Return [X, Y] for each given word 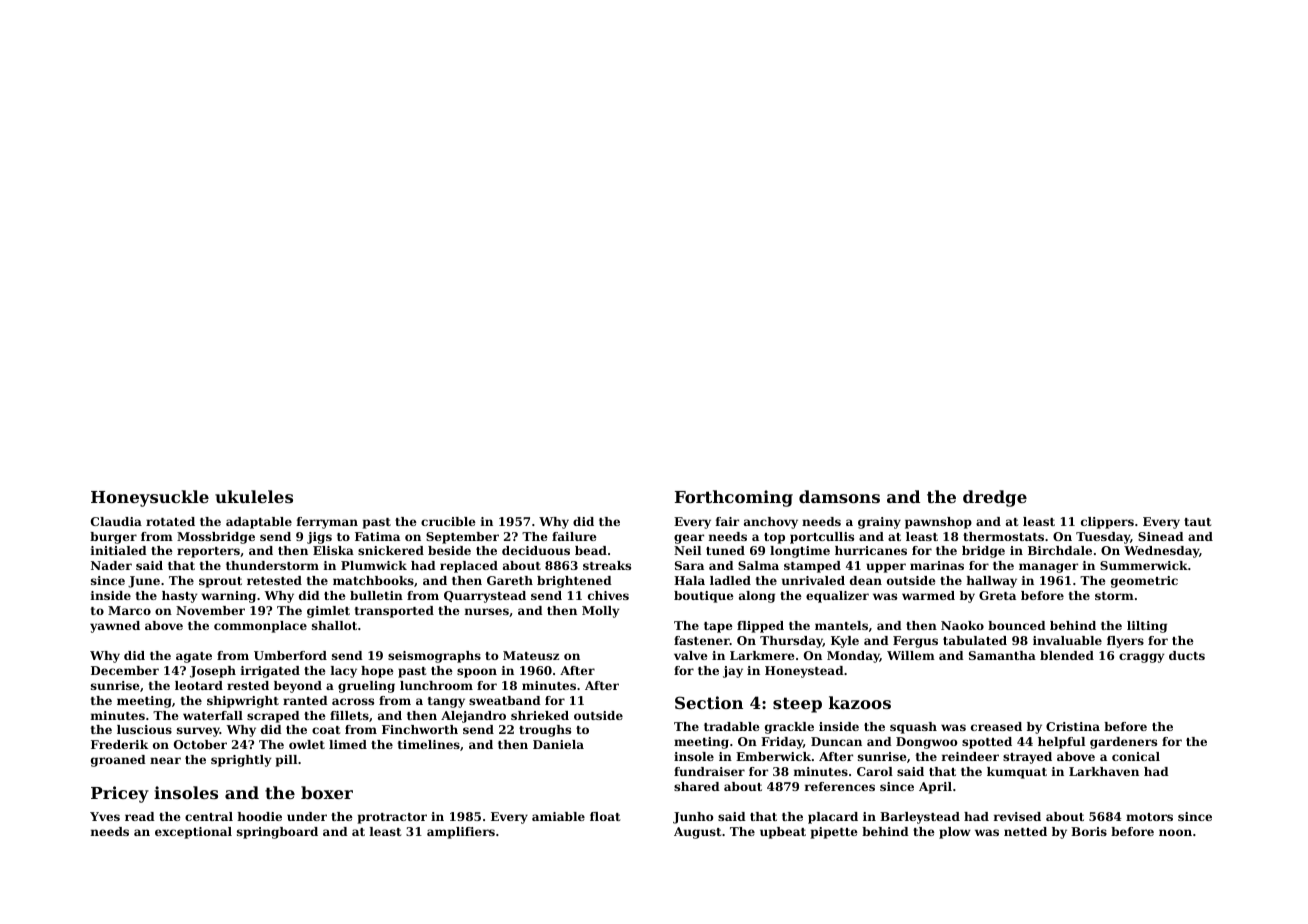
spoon [477, 673]
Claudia [116, 521]
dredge [995, 498]
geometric [1144, 582]
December [125, 670]
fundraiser [709, 771]
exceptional [193, 833]
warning [228, 597]
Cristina [1073, 726]
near [165, 760]
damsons [839, 496]
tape [718, 627]
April [935, 788]
